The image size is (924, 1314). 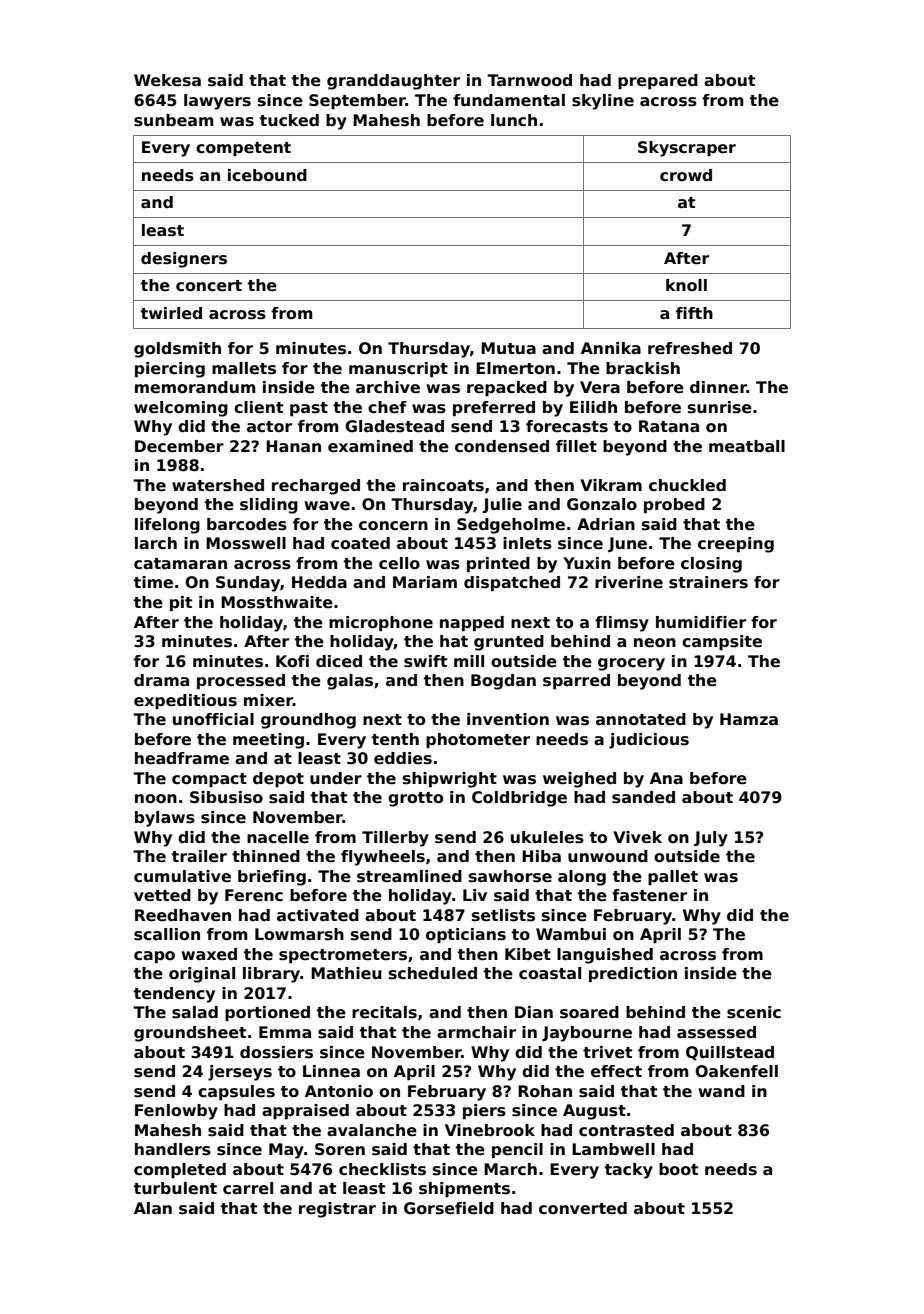 What do you see at coordinates (199, 856) in the screenshot?
I see `trailer` at bounding box center [199, 856].
